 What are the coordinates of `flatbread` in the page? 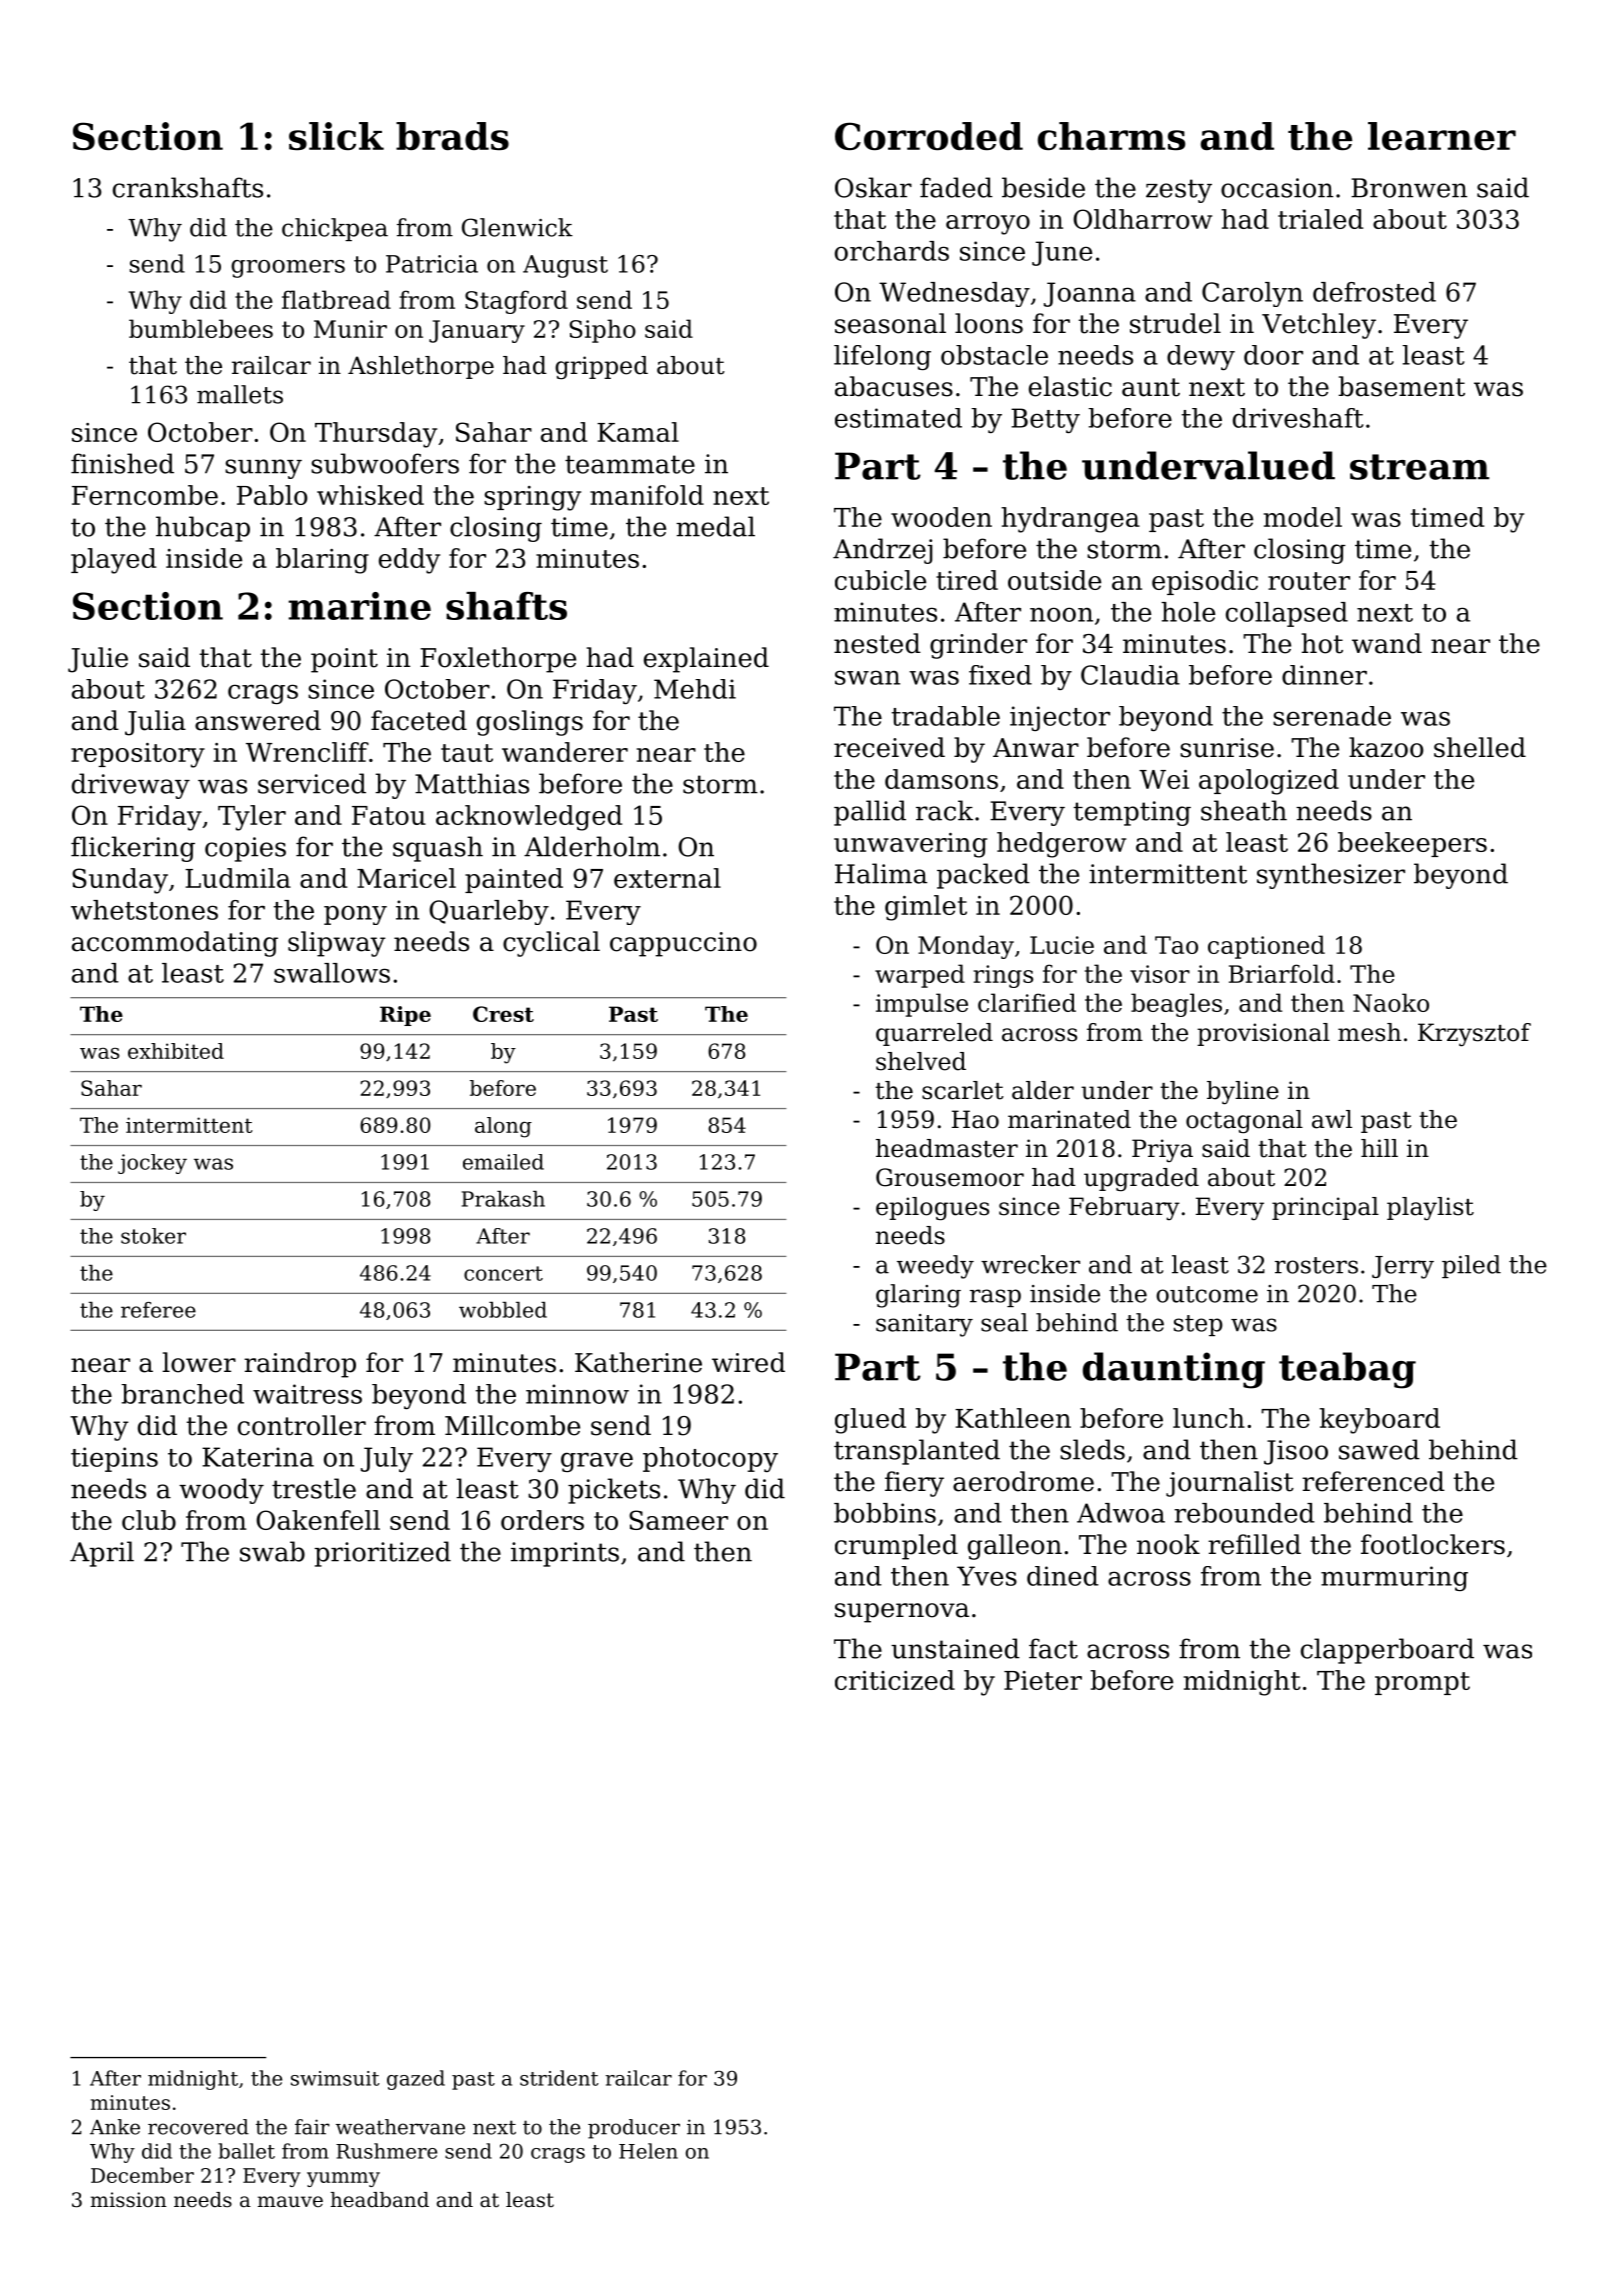 It's located at (336, 299).
